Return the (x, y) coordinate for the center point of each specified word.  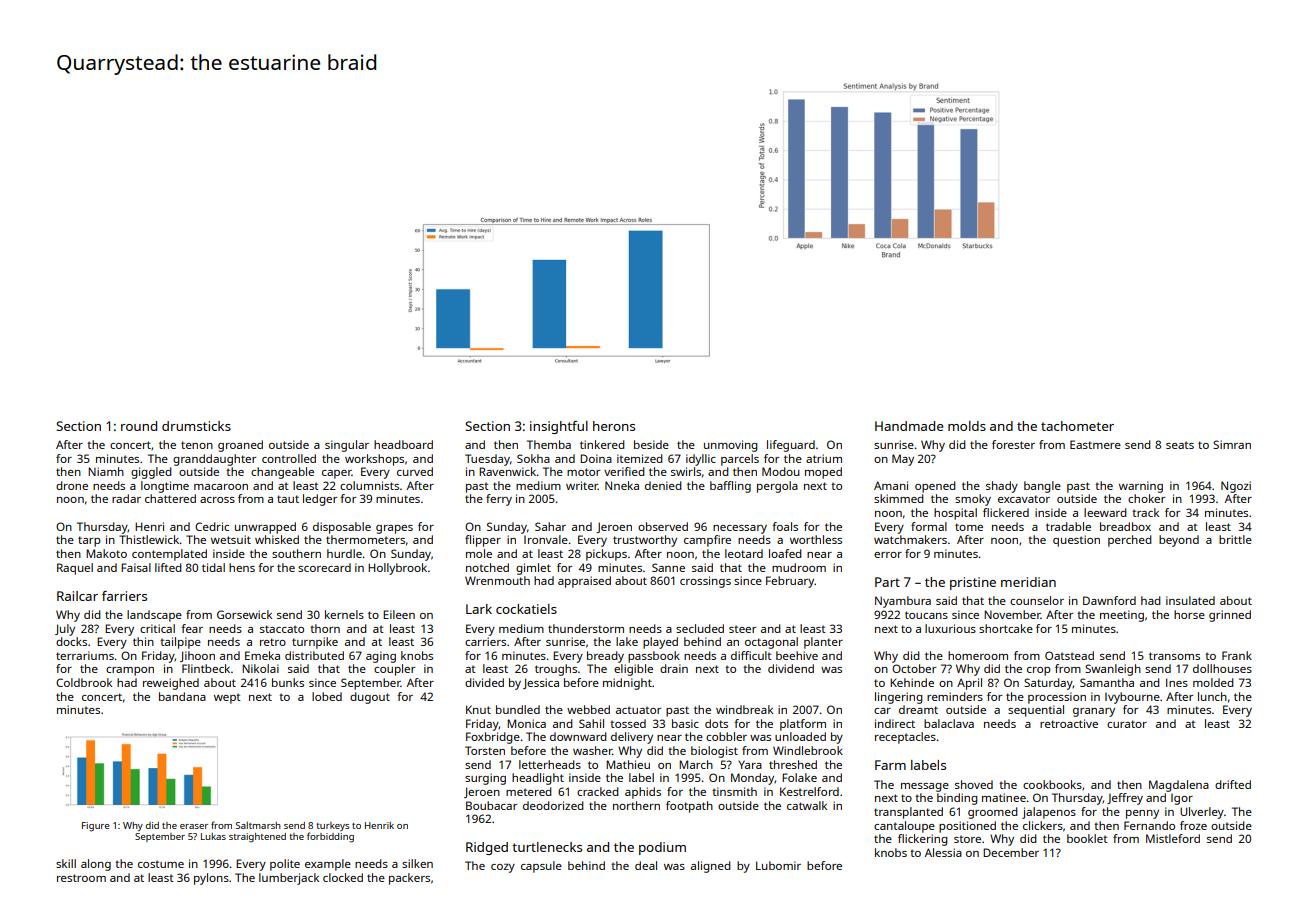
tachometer (1077, 426)
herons (614, 426)
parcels (740, 460)
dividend (791, 668)
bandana (182, 696)
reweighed (171, 684)
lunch (1212, 696)
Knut (478, 709)
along (96, 865)
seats (1180, 445)
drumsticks (196, 426)
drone (72, 485)
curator (1127, 724)
